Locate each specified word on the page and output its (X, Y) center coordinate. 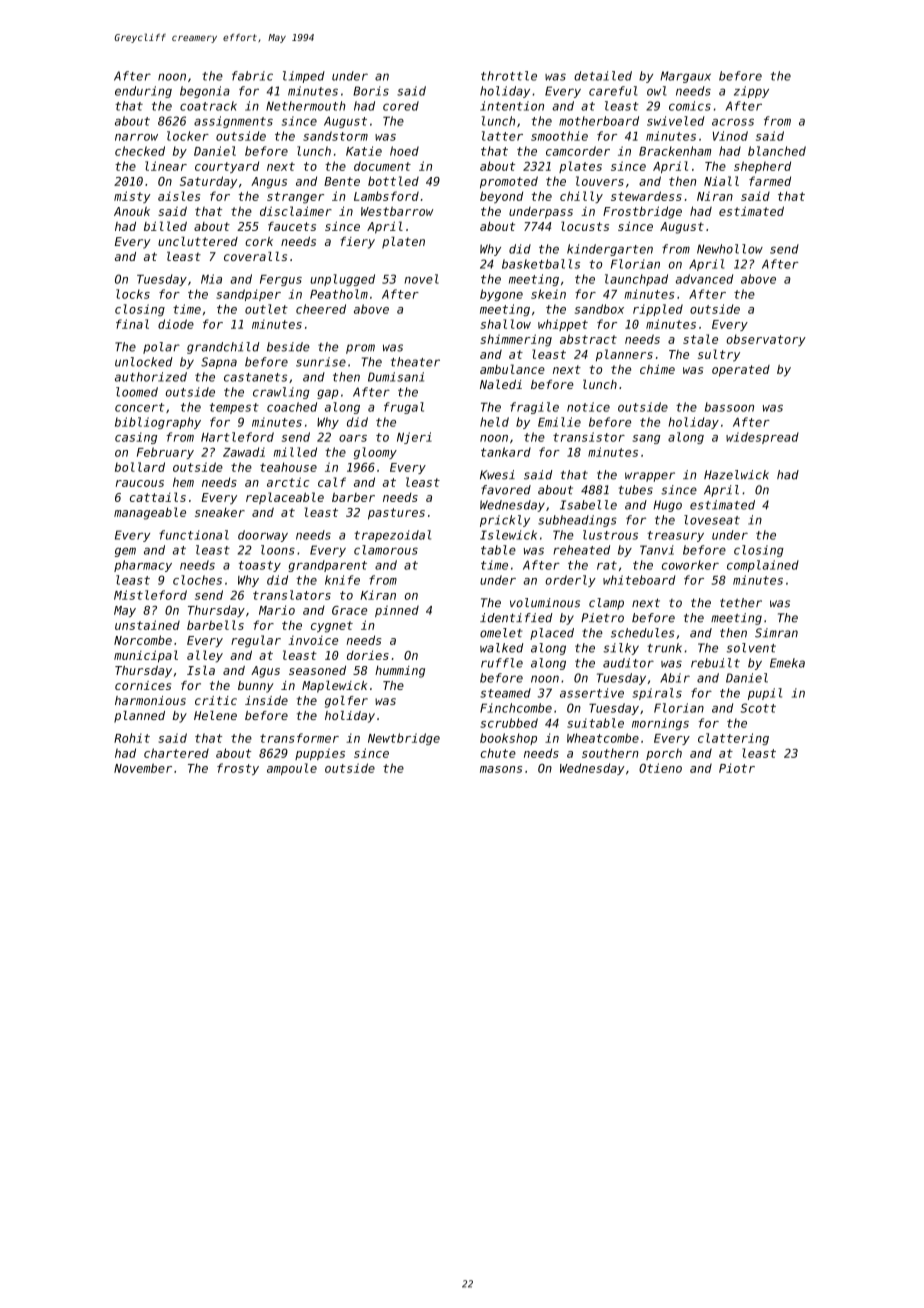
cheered (321, 309)
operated (741, 371)
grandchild (223, 348)
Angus (269, 183)
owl (657, 91)
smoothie (559, 136)
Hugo (667, 506)
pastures (396, 514)
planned (139, 717)
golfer (346, 702)
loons (278, 550)
